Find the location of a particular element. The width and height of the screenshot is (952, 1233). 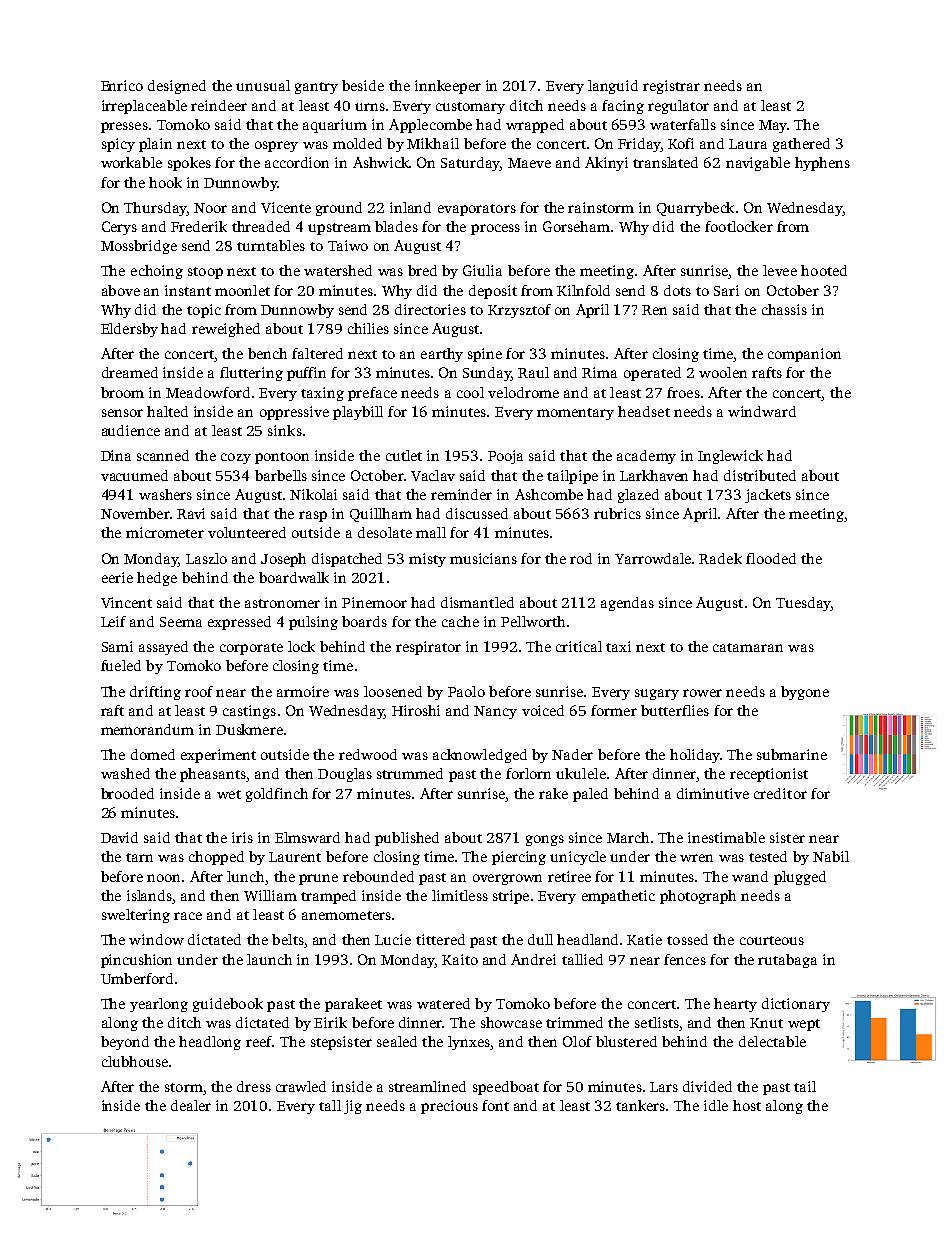

Noor is located at coordinates (210, 208).
